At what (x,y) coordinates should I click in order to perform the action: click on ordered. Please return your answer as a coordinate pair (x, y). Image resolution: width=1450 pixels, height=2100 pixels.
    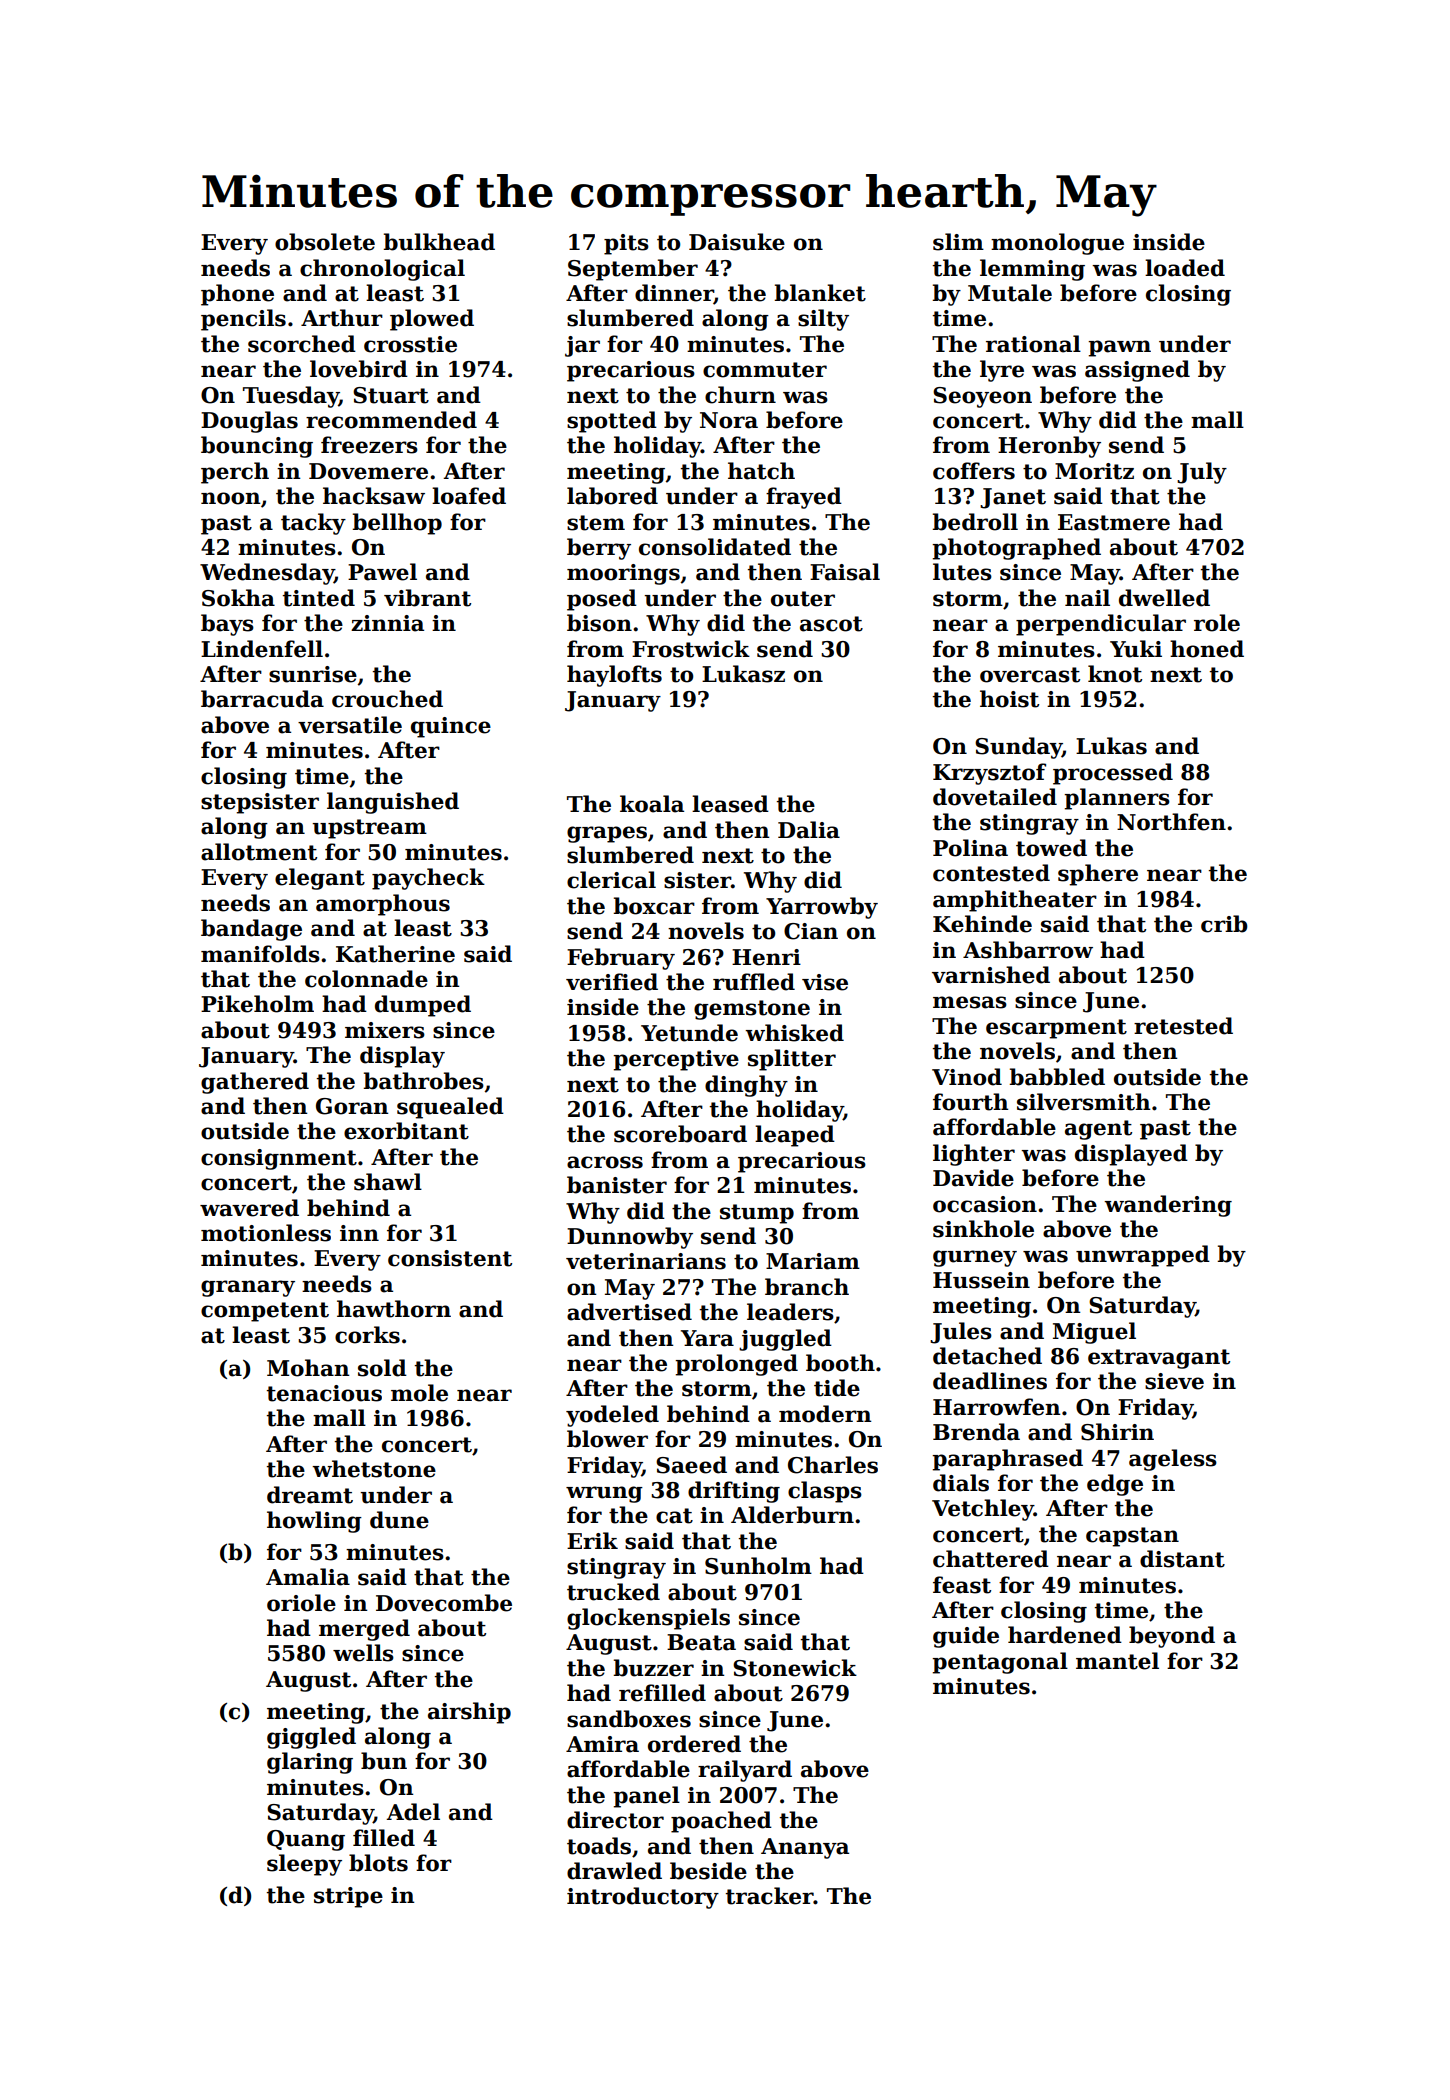
    Looking at the image, I should click on (694, 1744).
